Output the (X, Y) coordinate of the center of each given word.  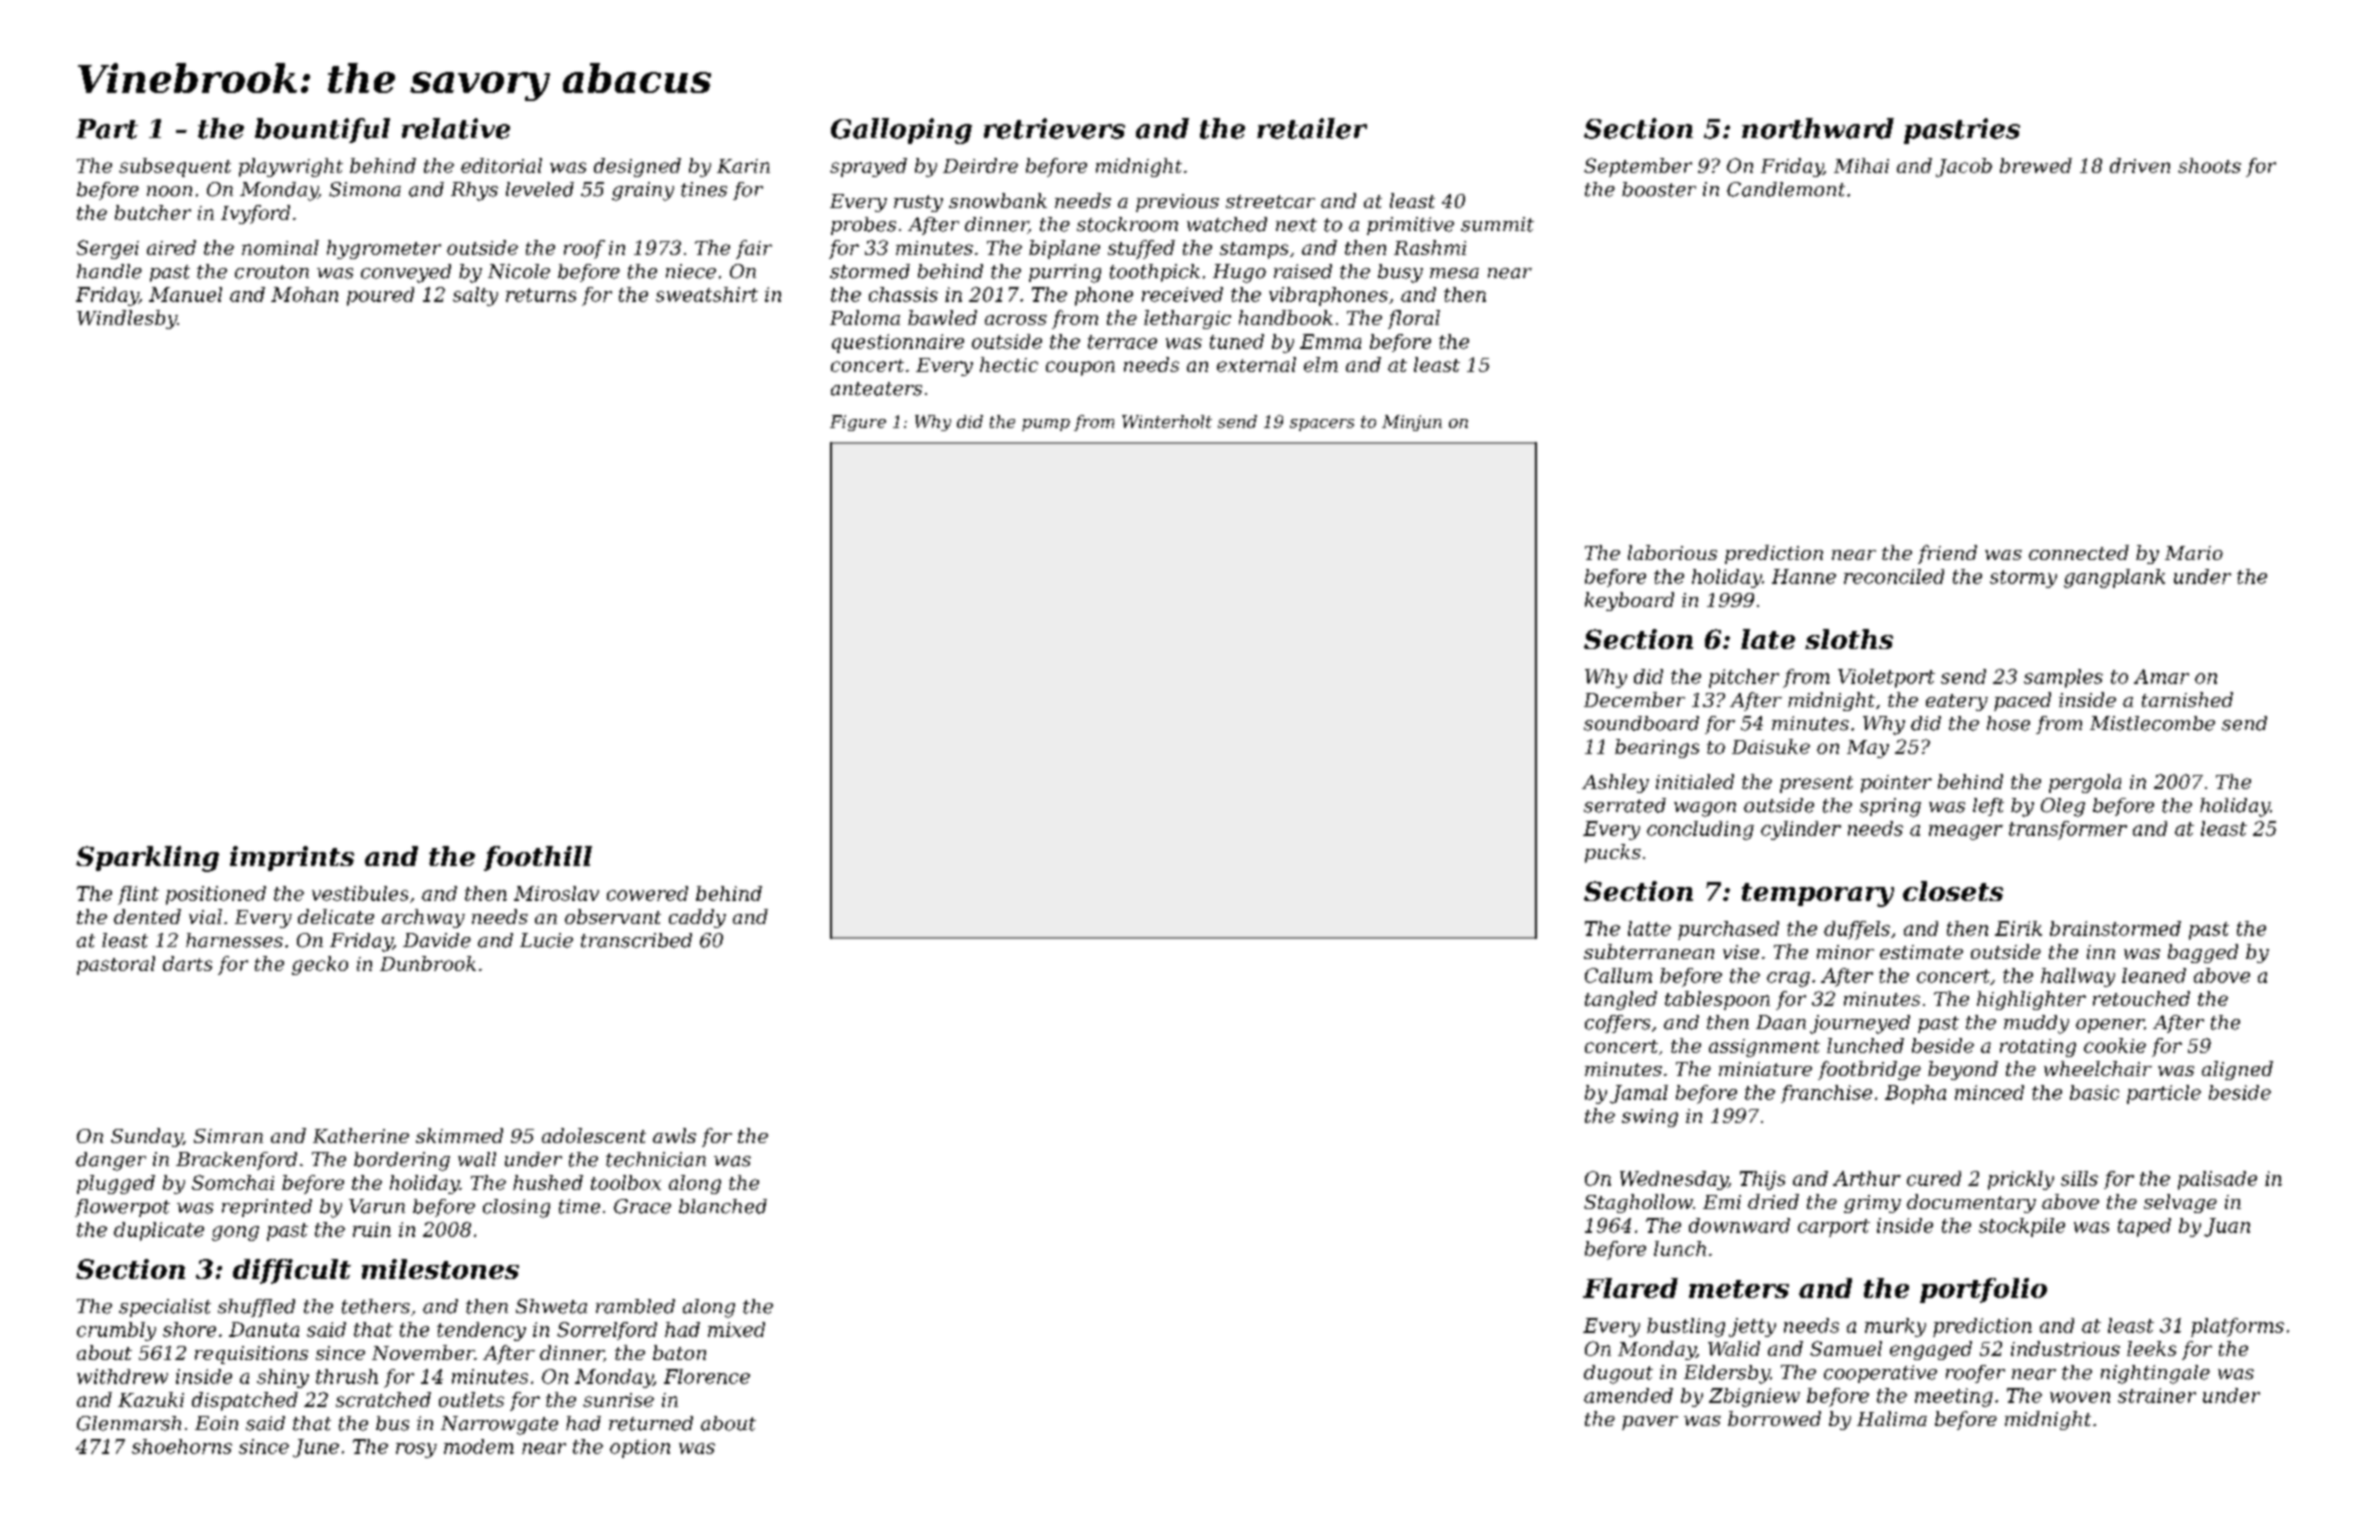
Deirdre (980, 165)
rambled (635, 1306)
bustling (1686, 1327)
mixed (736, 1329)
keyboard (1629, 601)
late (1768, 639)
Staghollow (1638, 1203)
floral (1414, 319)
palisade (2217, 1180)
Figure (858, 423)
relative (456, 128)
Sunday (147, 1137)
